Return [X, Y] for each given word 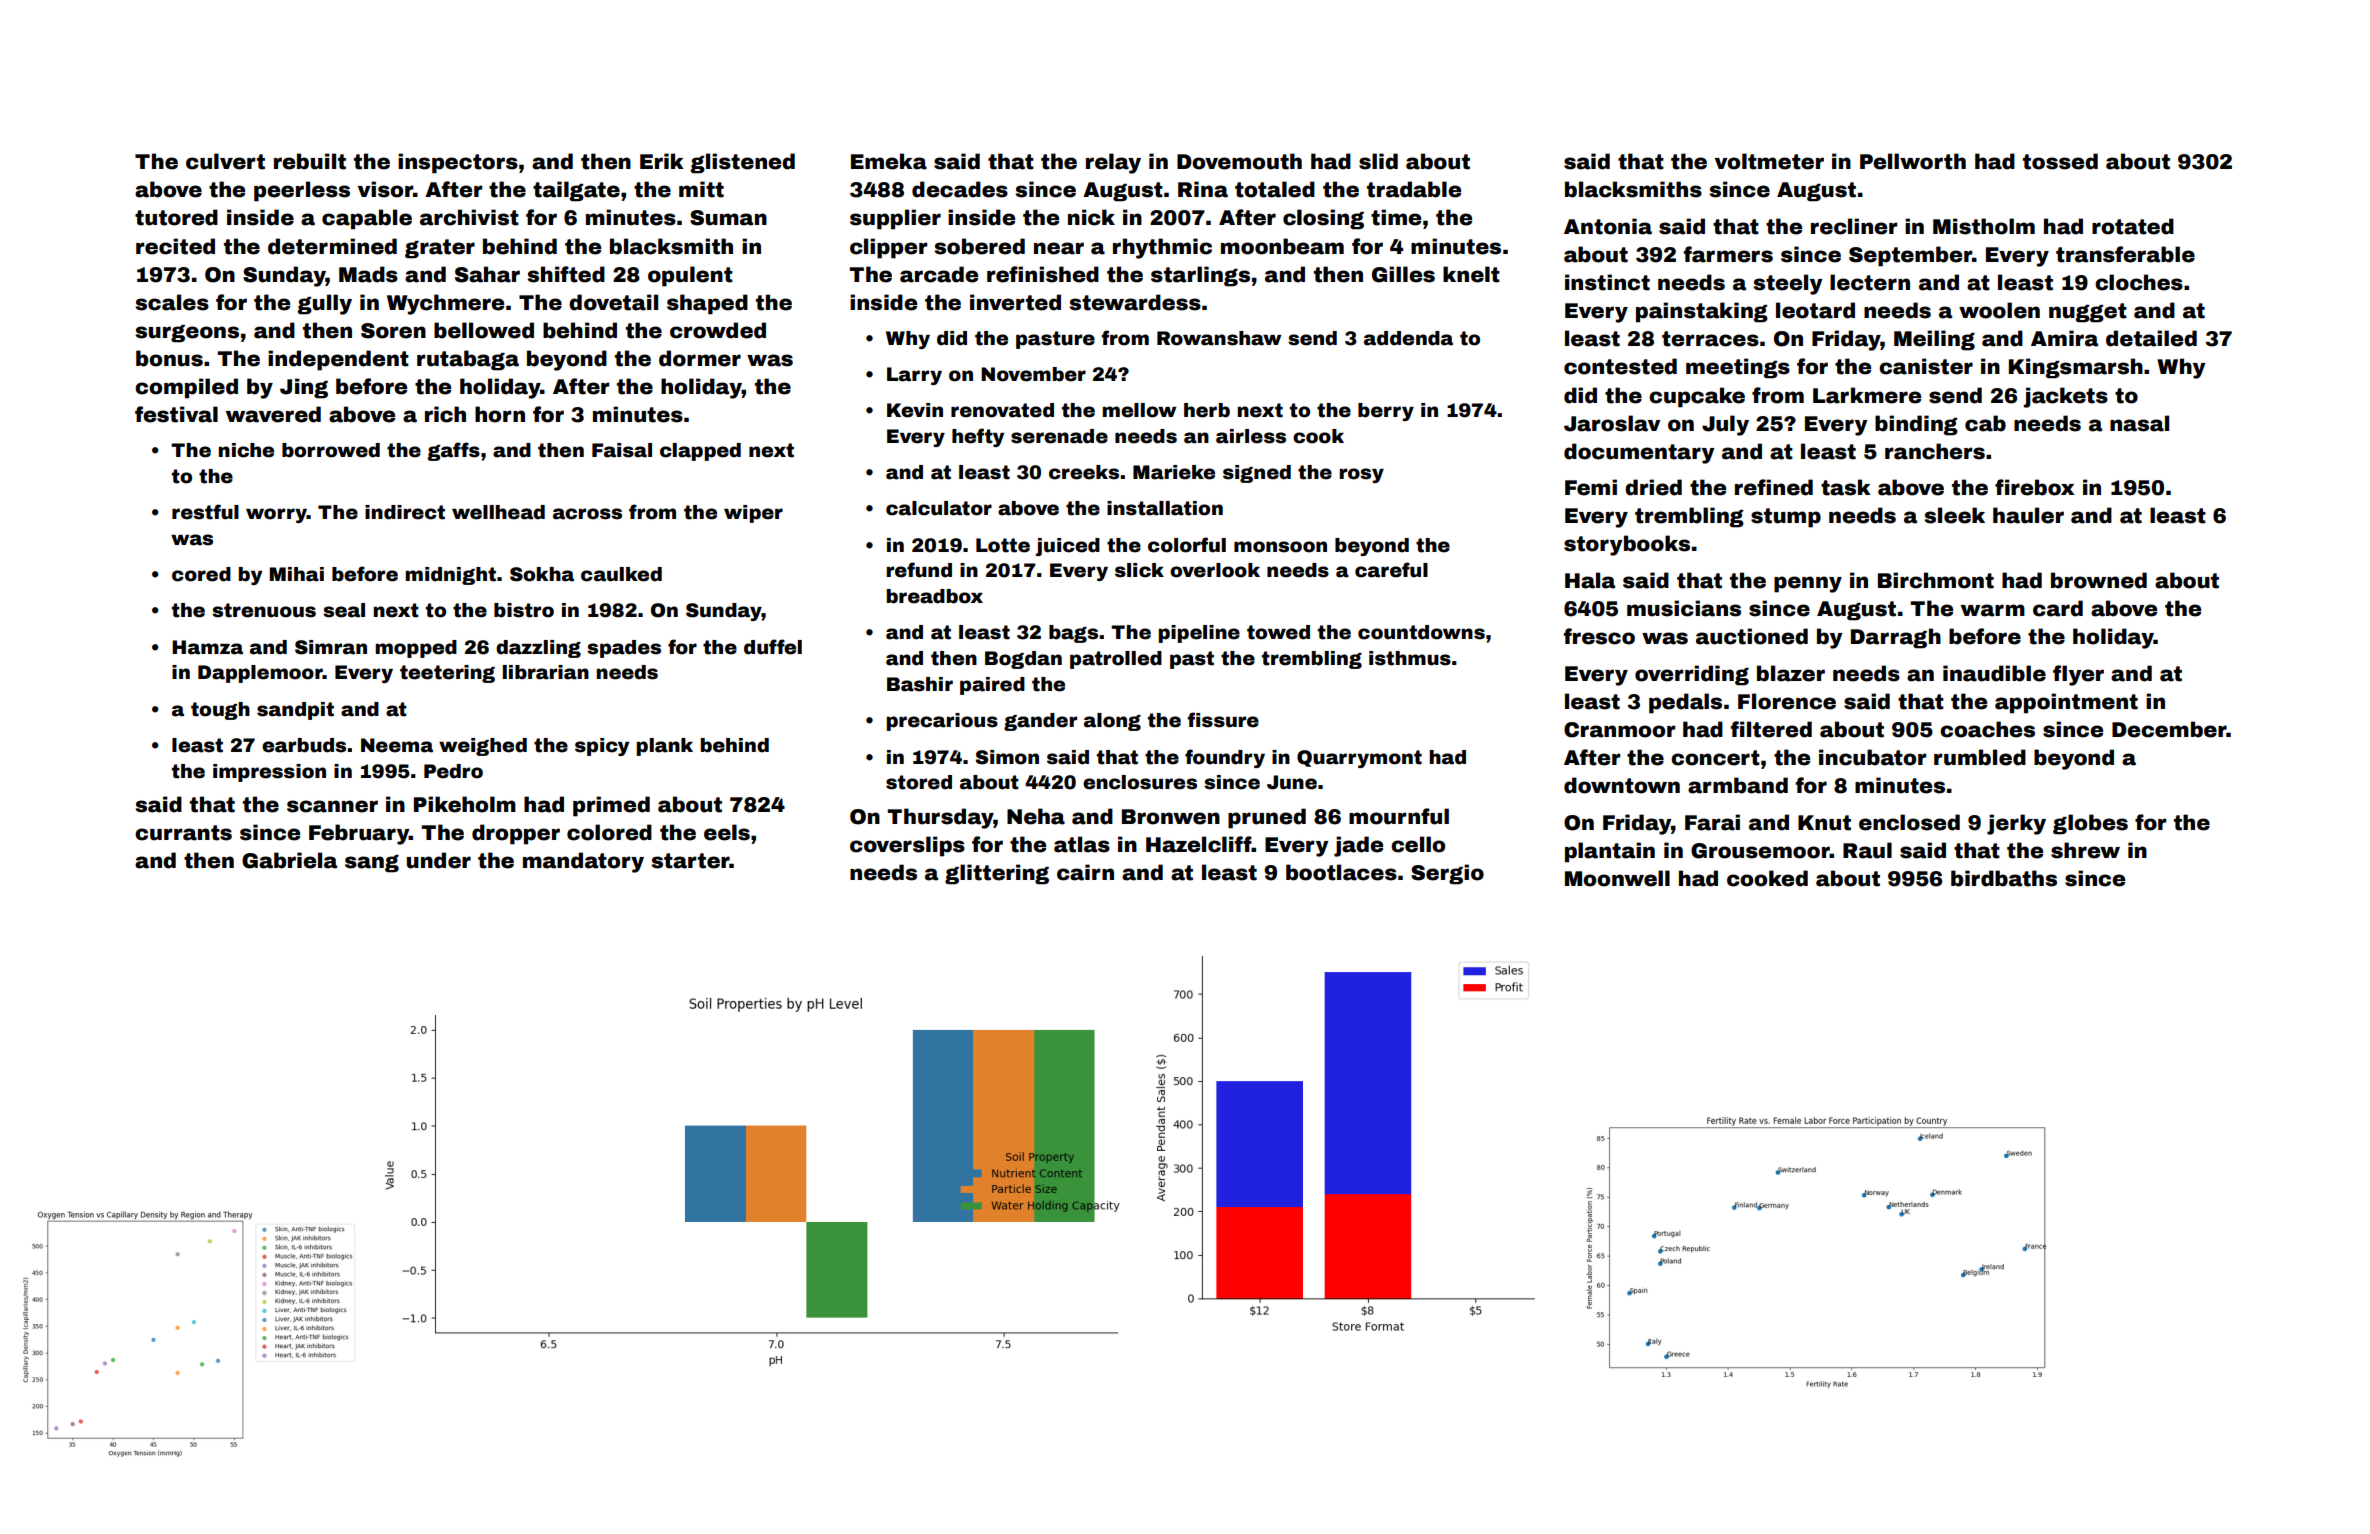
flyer [2078, 675]
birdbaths [2004, 878]
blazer [1791, 673]
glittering [997, 874]
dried [1653, 487]
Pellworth [1913, 161]
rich [445, 414]
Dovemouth [1239, 161]
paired [992, 686]
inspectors [458, 163]
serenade [1059, 436]
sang [372, 864]
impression [269, 773]
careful [1391, 570]
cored [201, 574]
